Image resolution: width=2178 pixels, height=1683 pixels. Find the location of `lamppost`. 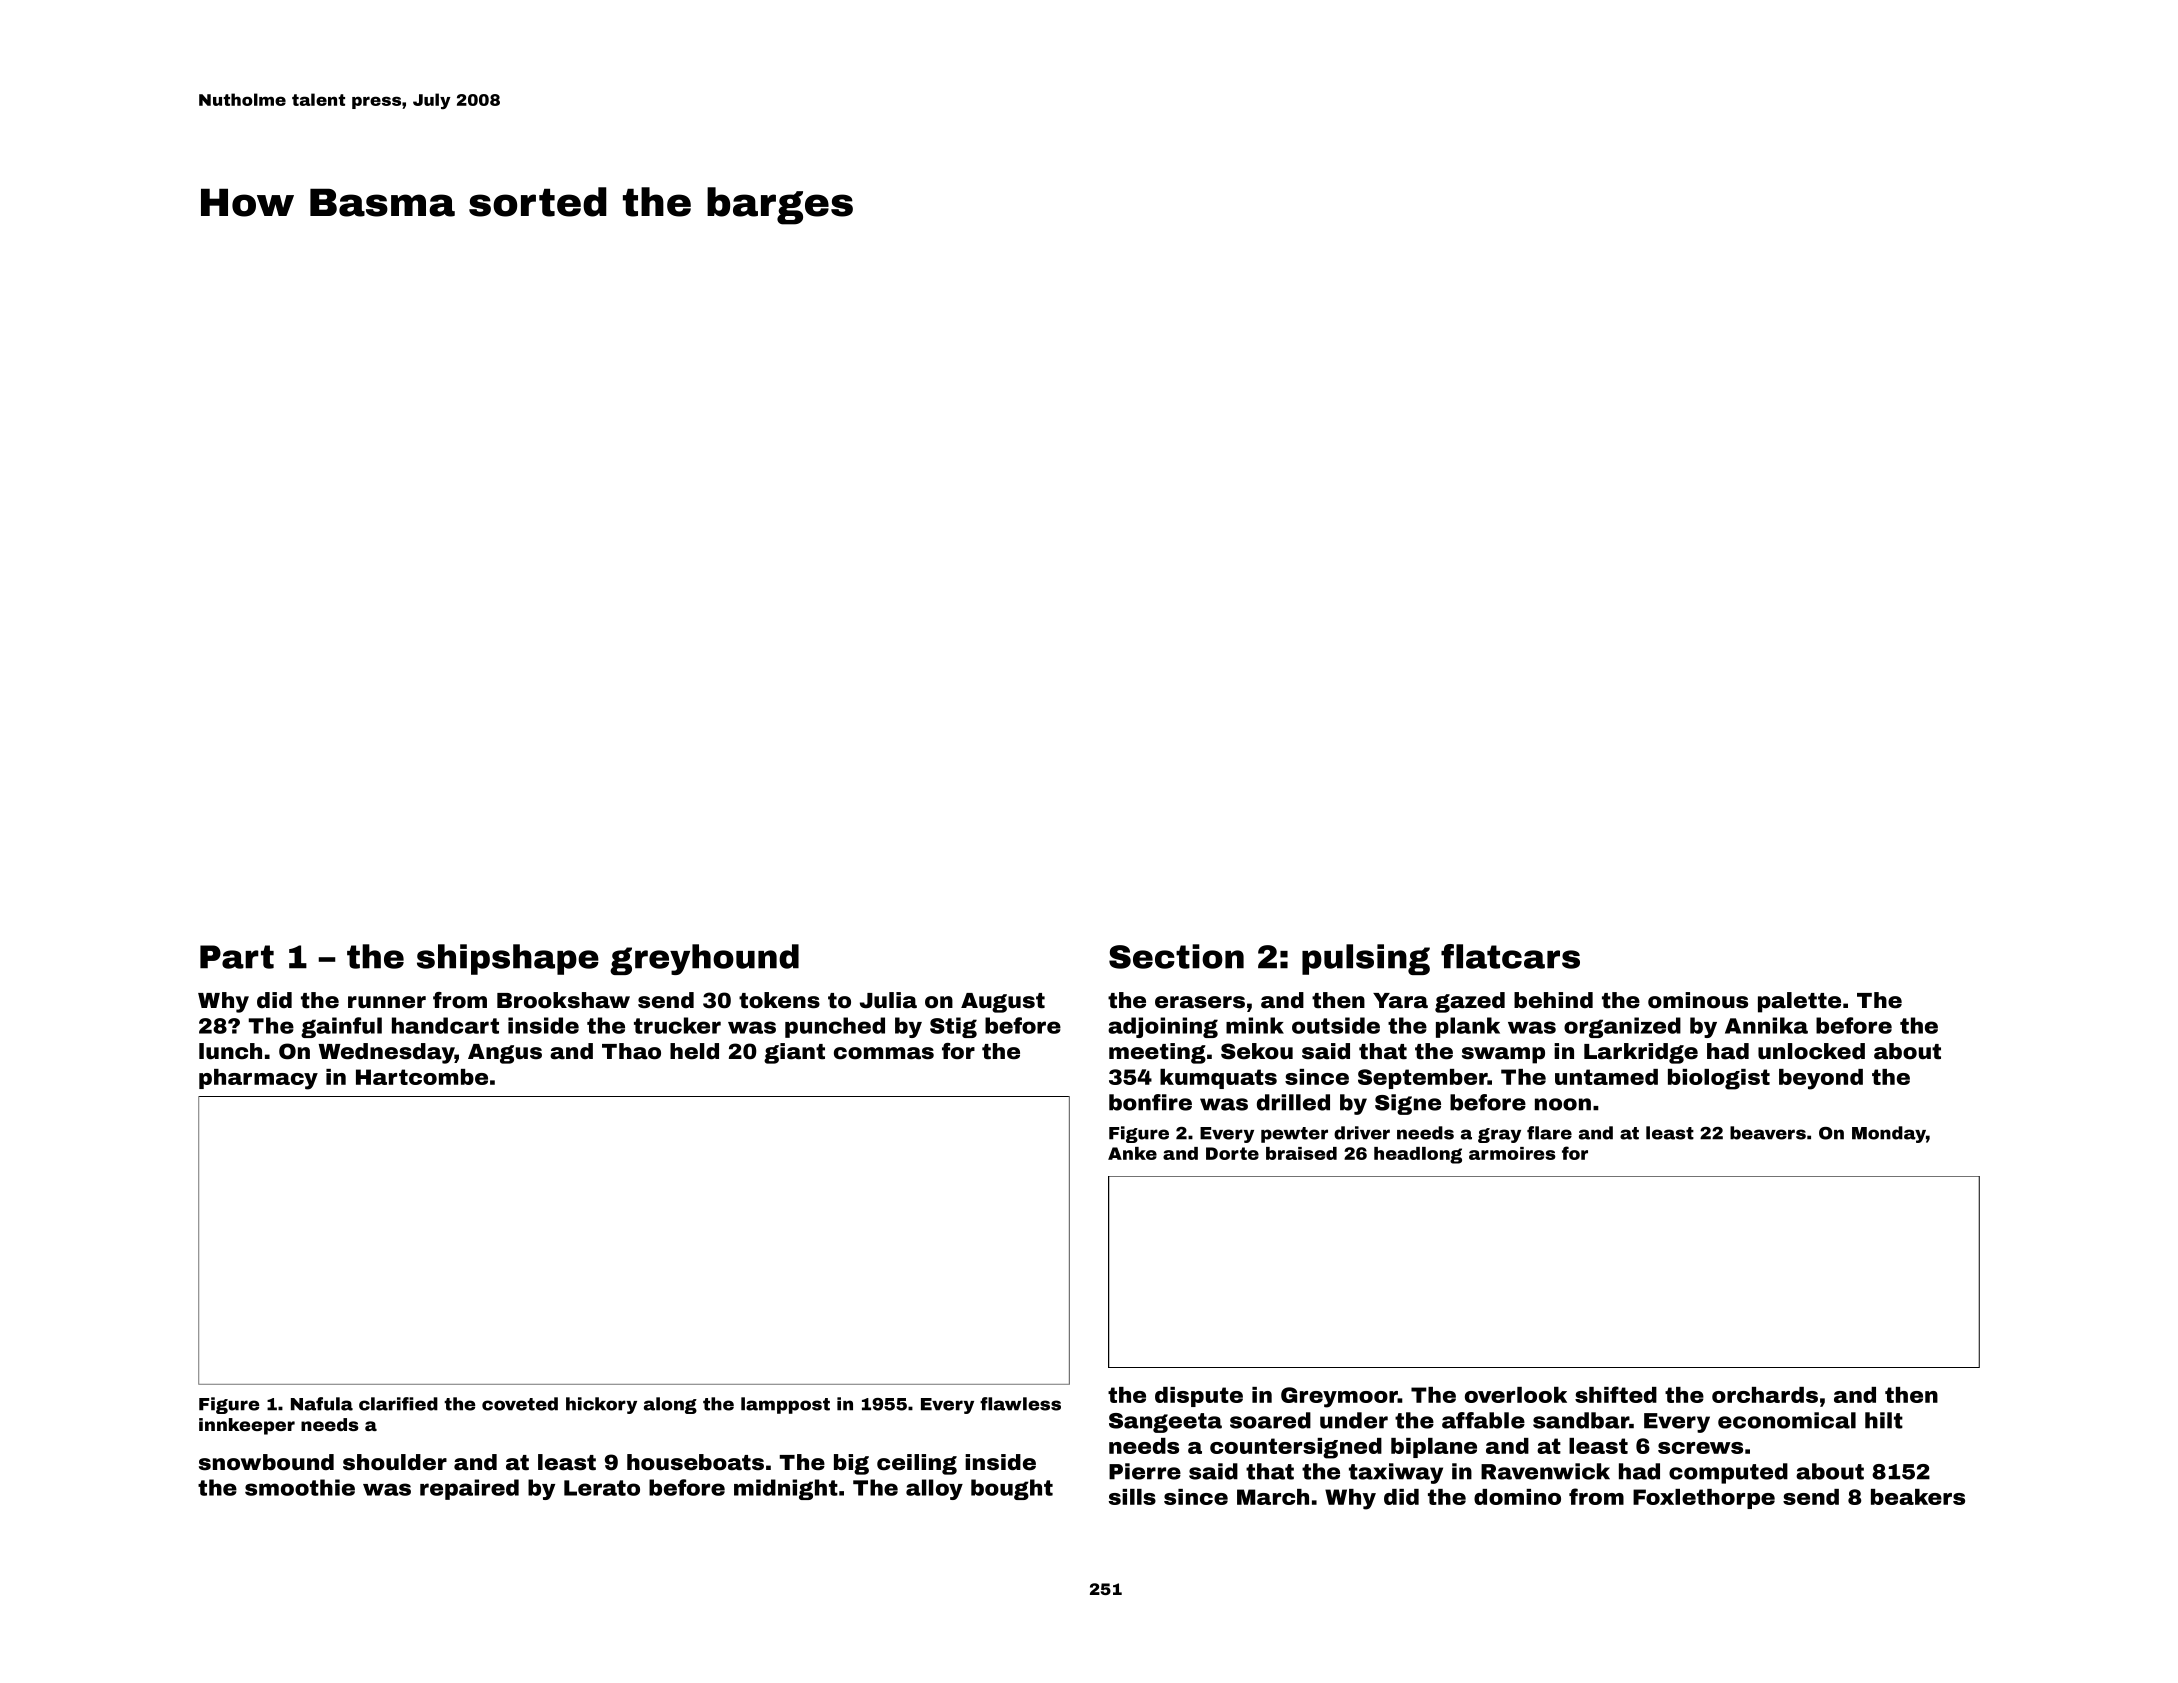

lamppost is located at coordinates (785, 1405).
